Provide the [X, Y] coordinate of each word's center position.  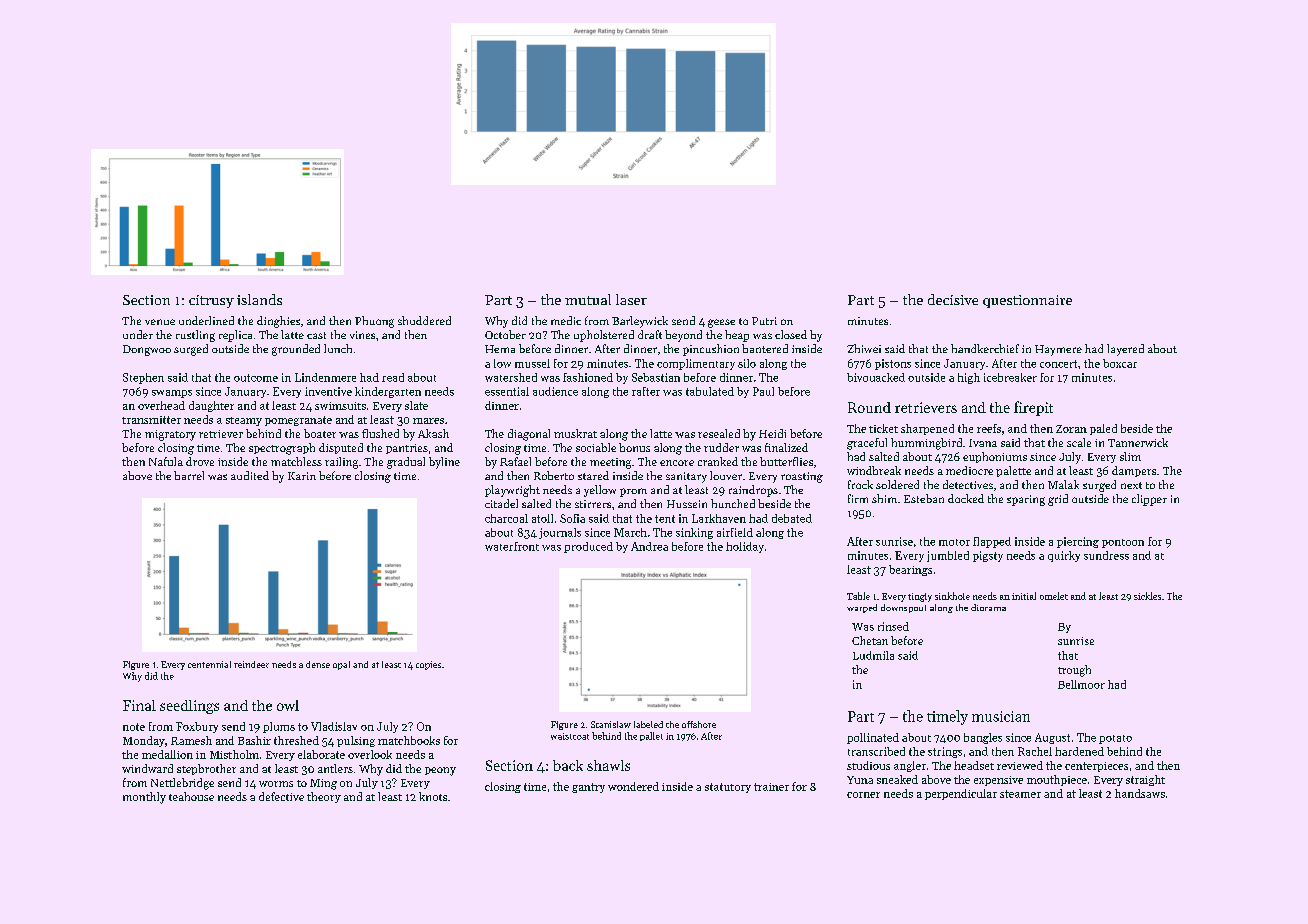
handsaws [1140, 793]
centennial [209, 664]
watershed [511, 377]
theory [324, 797]
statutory [728, 788]
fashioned [588, 377]
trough [1074, 671]
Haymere [1058, 350]
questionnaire [1027, 301]
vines [362, 335]
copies [428, 665]
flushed [380, 433]
